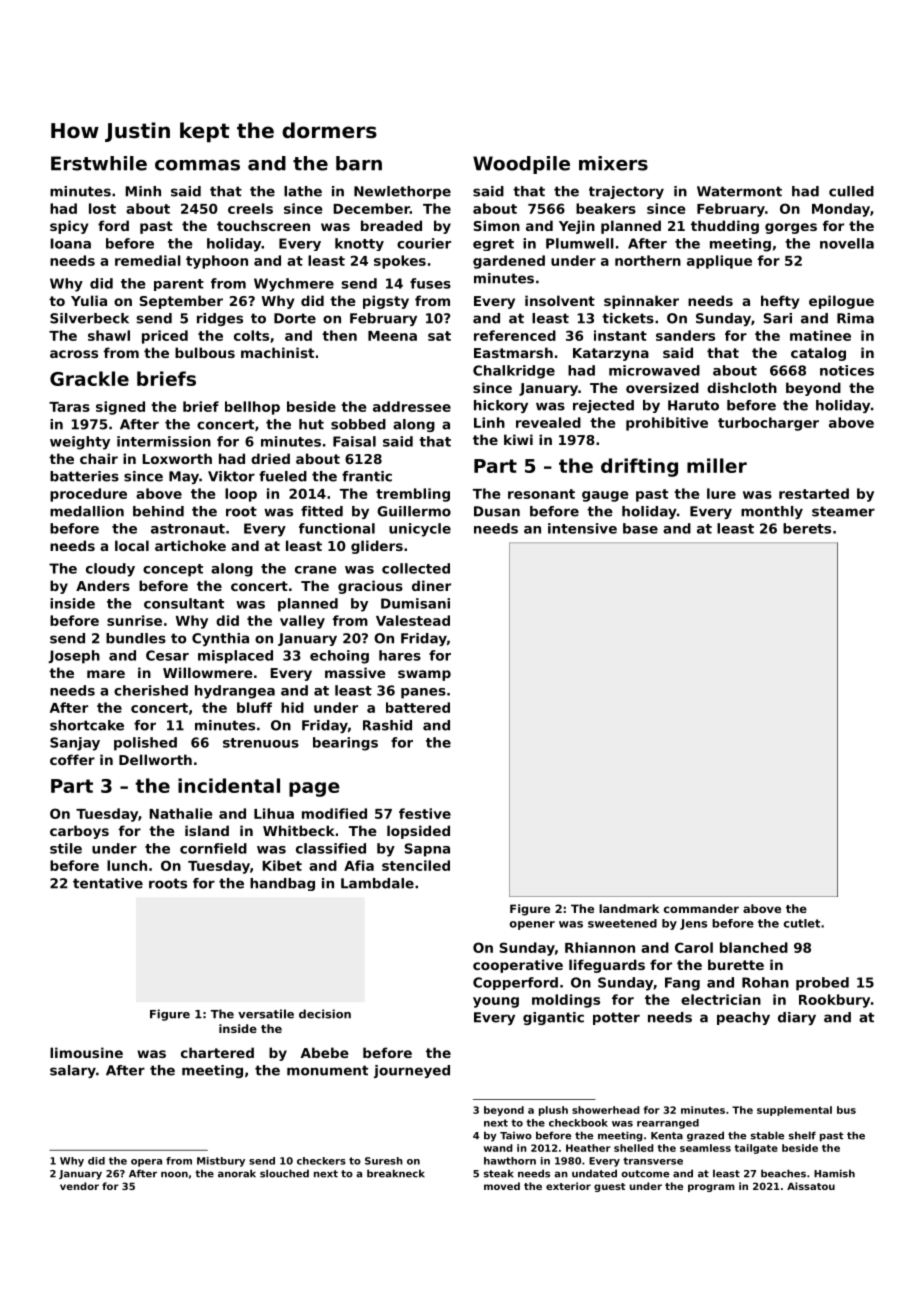  What do you see at coordinates (653, 1161) in the document?
I see `transverse` at bounding box center [653, 1161].
